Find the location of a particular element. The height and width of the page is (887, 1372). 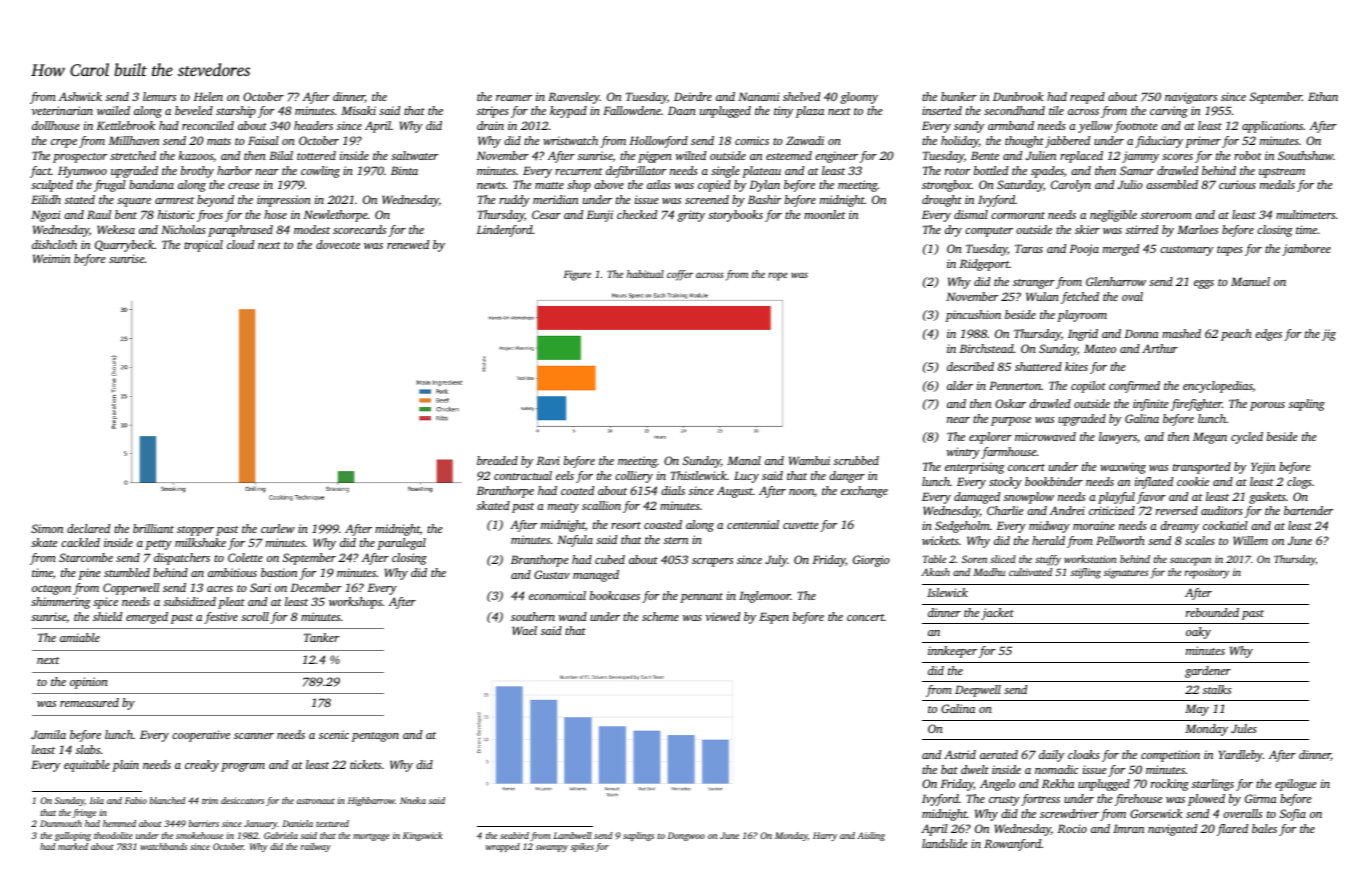

Yejin is located at coordinates (1263, 468).
